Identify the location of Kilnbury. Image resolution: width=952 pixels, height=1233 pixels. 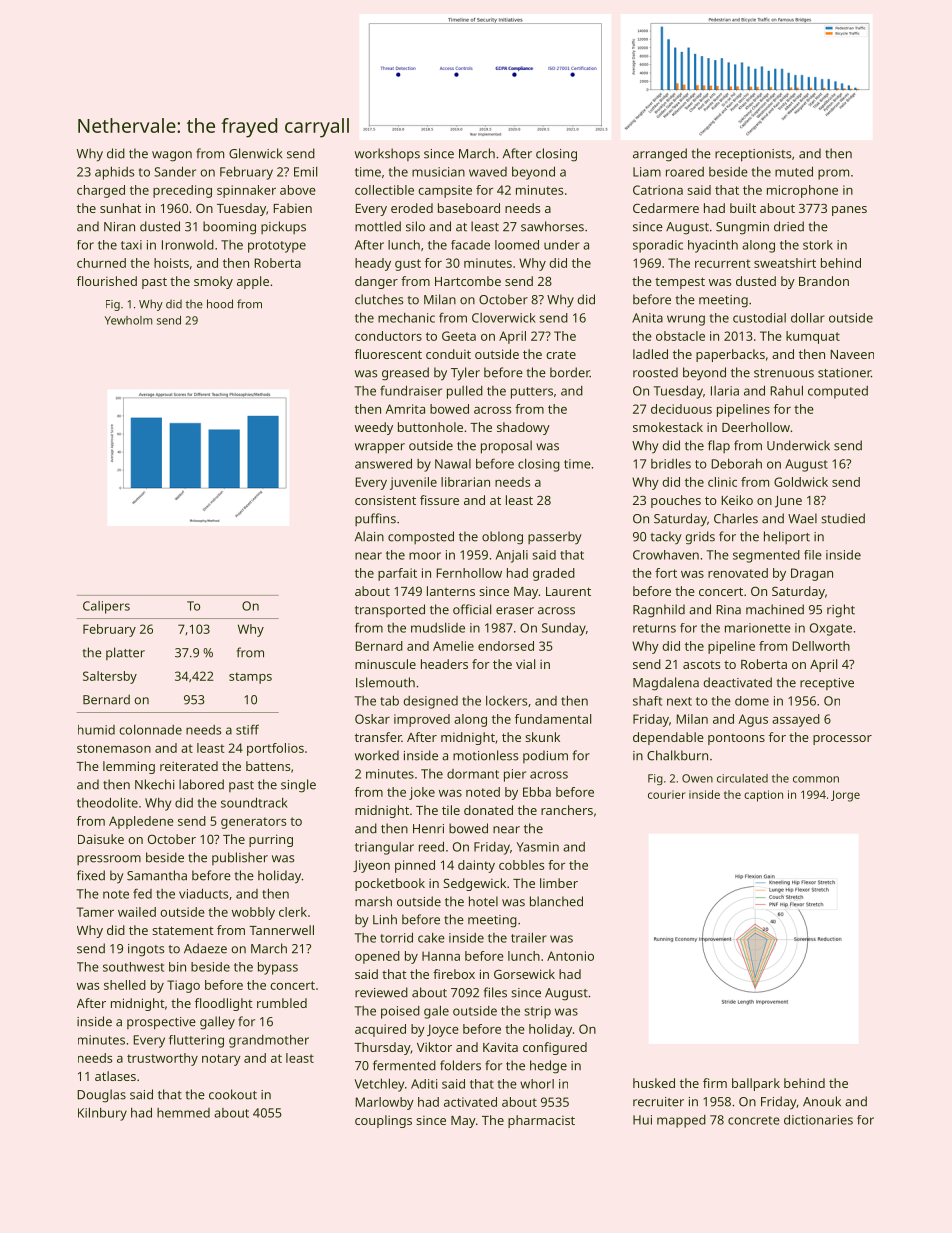
(102, 1114).
